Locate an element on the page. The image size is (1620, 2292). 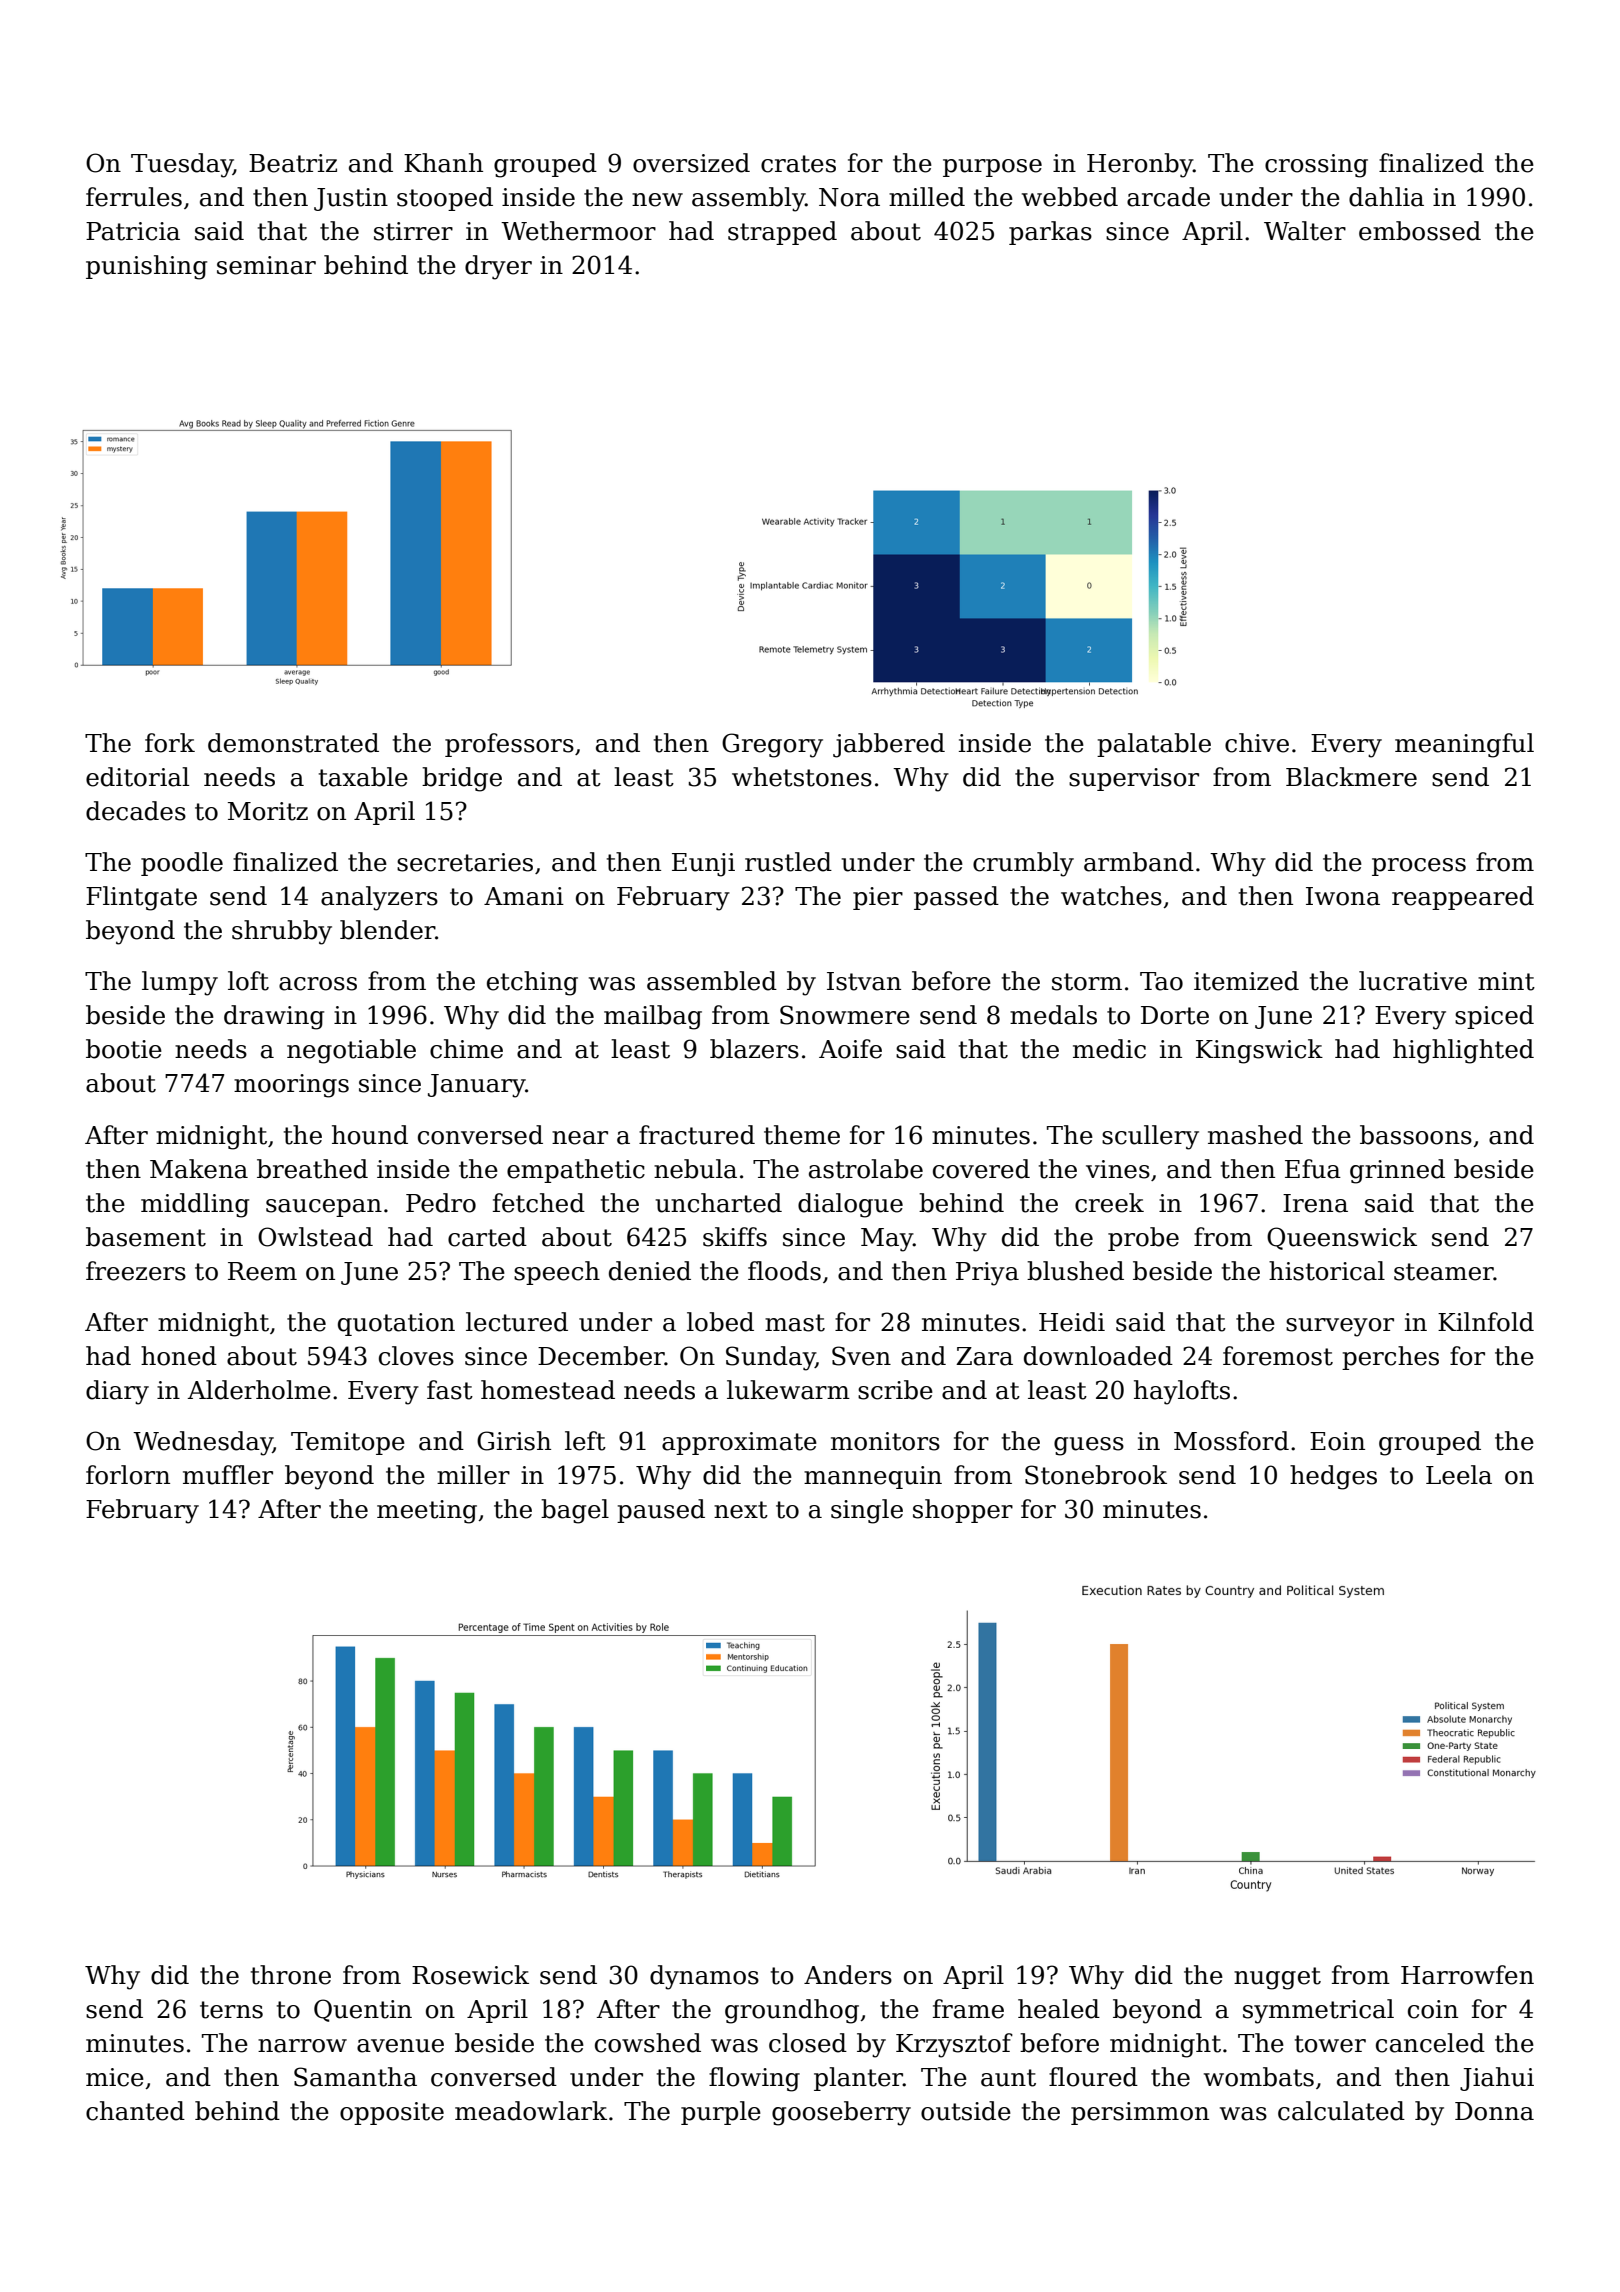
historical is located at coordinates (1327, 1271).
